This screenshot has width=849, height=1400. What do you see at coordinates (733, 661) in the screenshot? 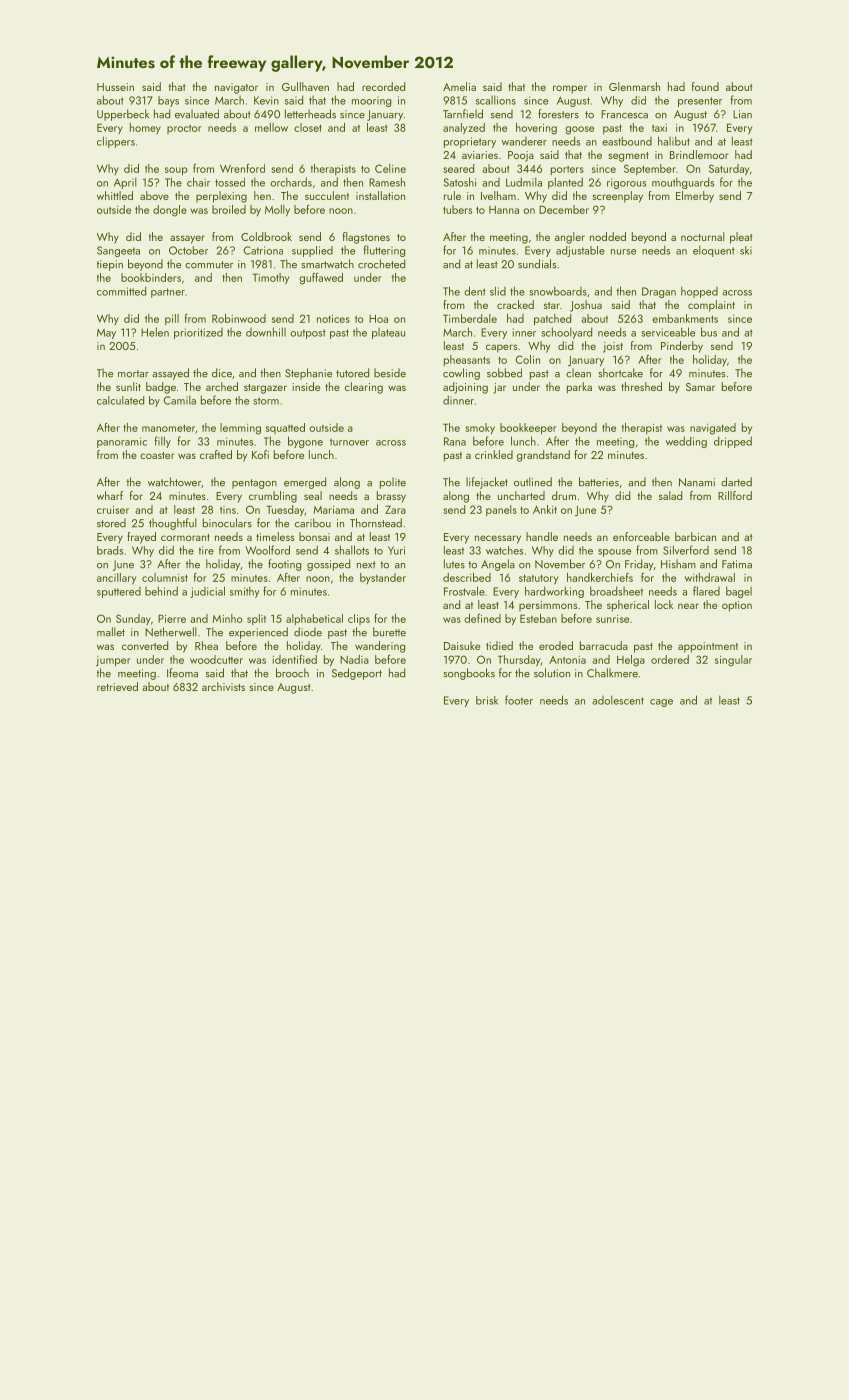
I see `singular` at bounding box center [733, 661].
